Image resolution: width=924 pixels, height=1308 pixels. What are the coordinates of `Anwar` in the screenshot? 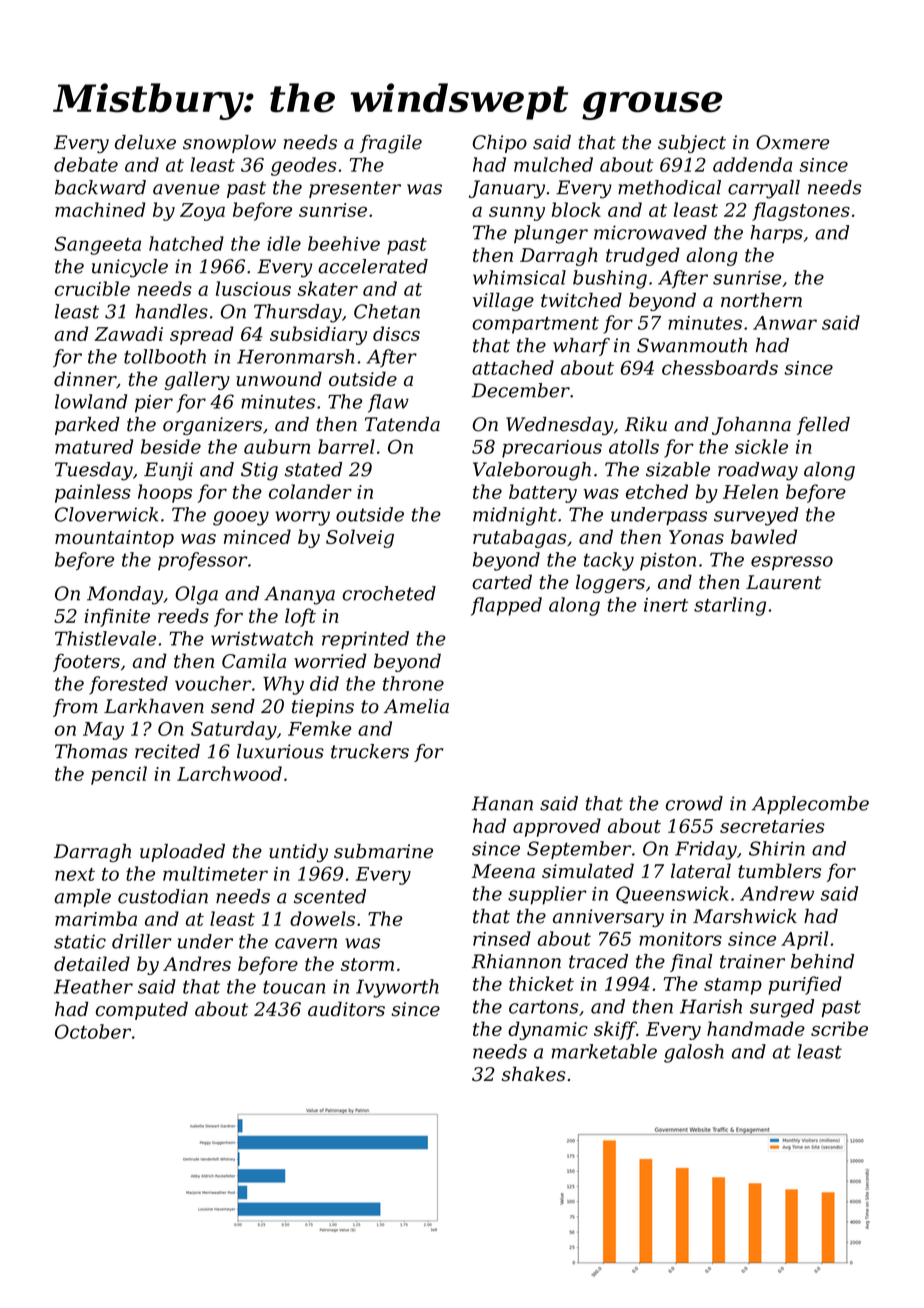 It's located at (785, 323).
